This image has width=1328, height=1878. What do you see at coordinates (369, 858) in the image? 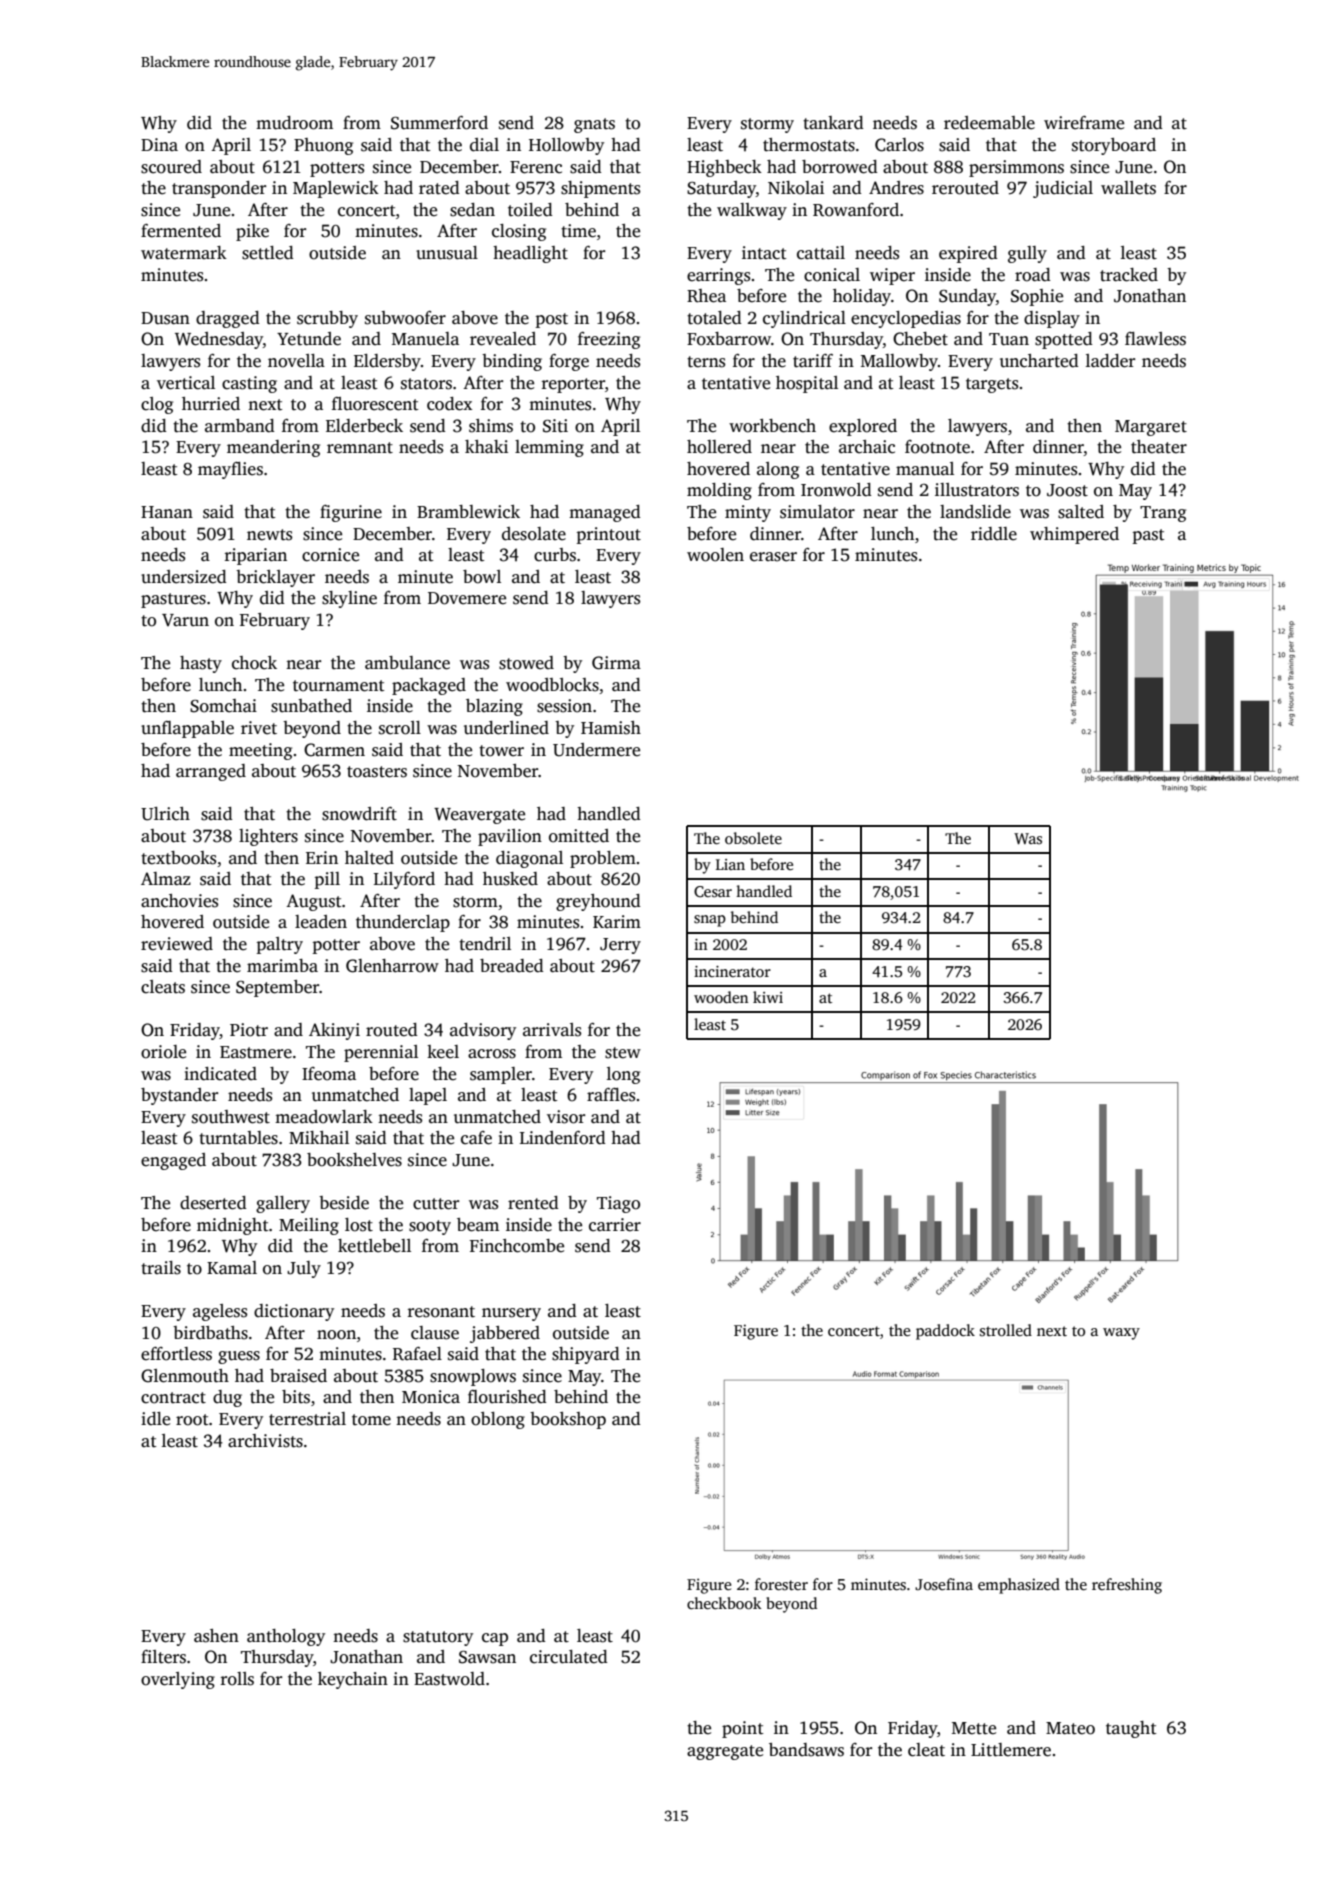
I see `halted` at bounding box center [369, 858].
